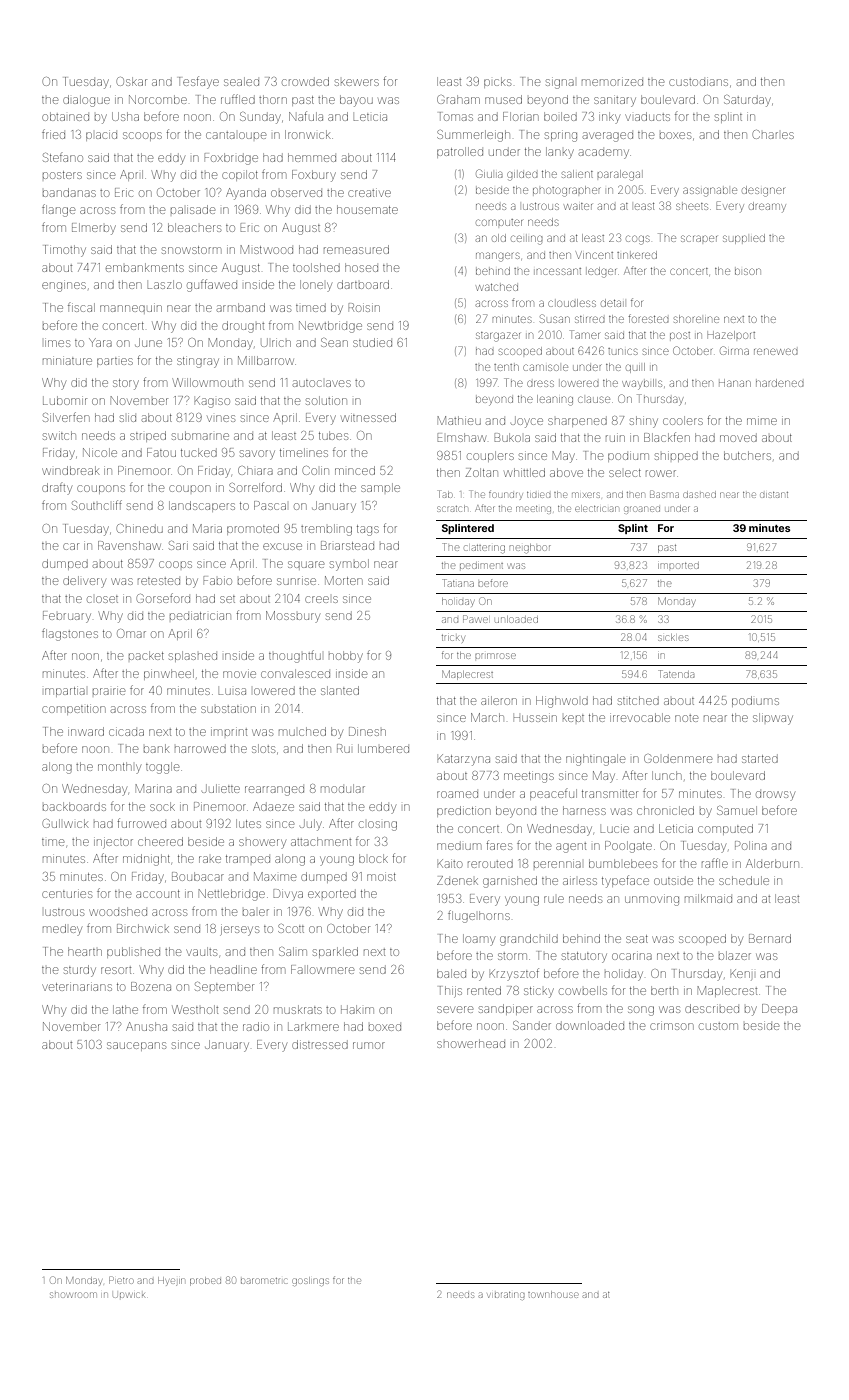 The image size is (849, 1400). I want to click on Saturday, so click(747, 101).
